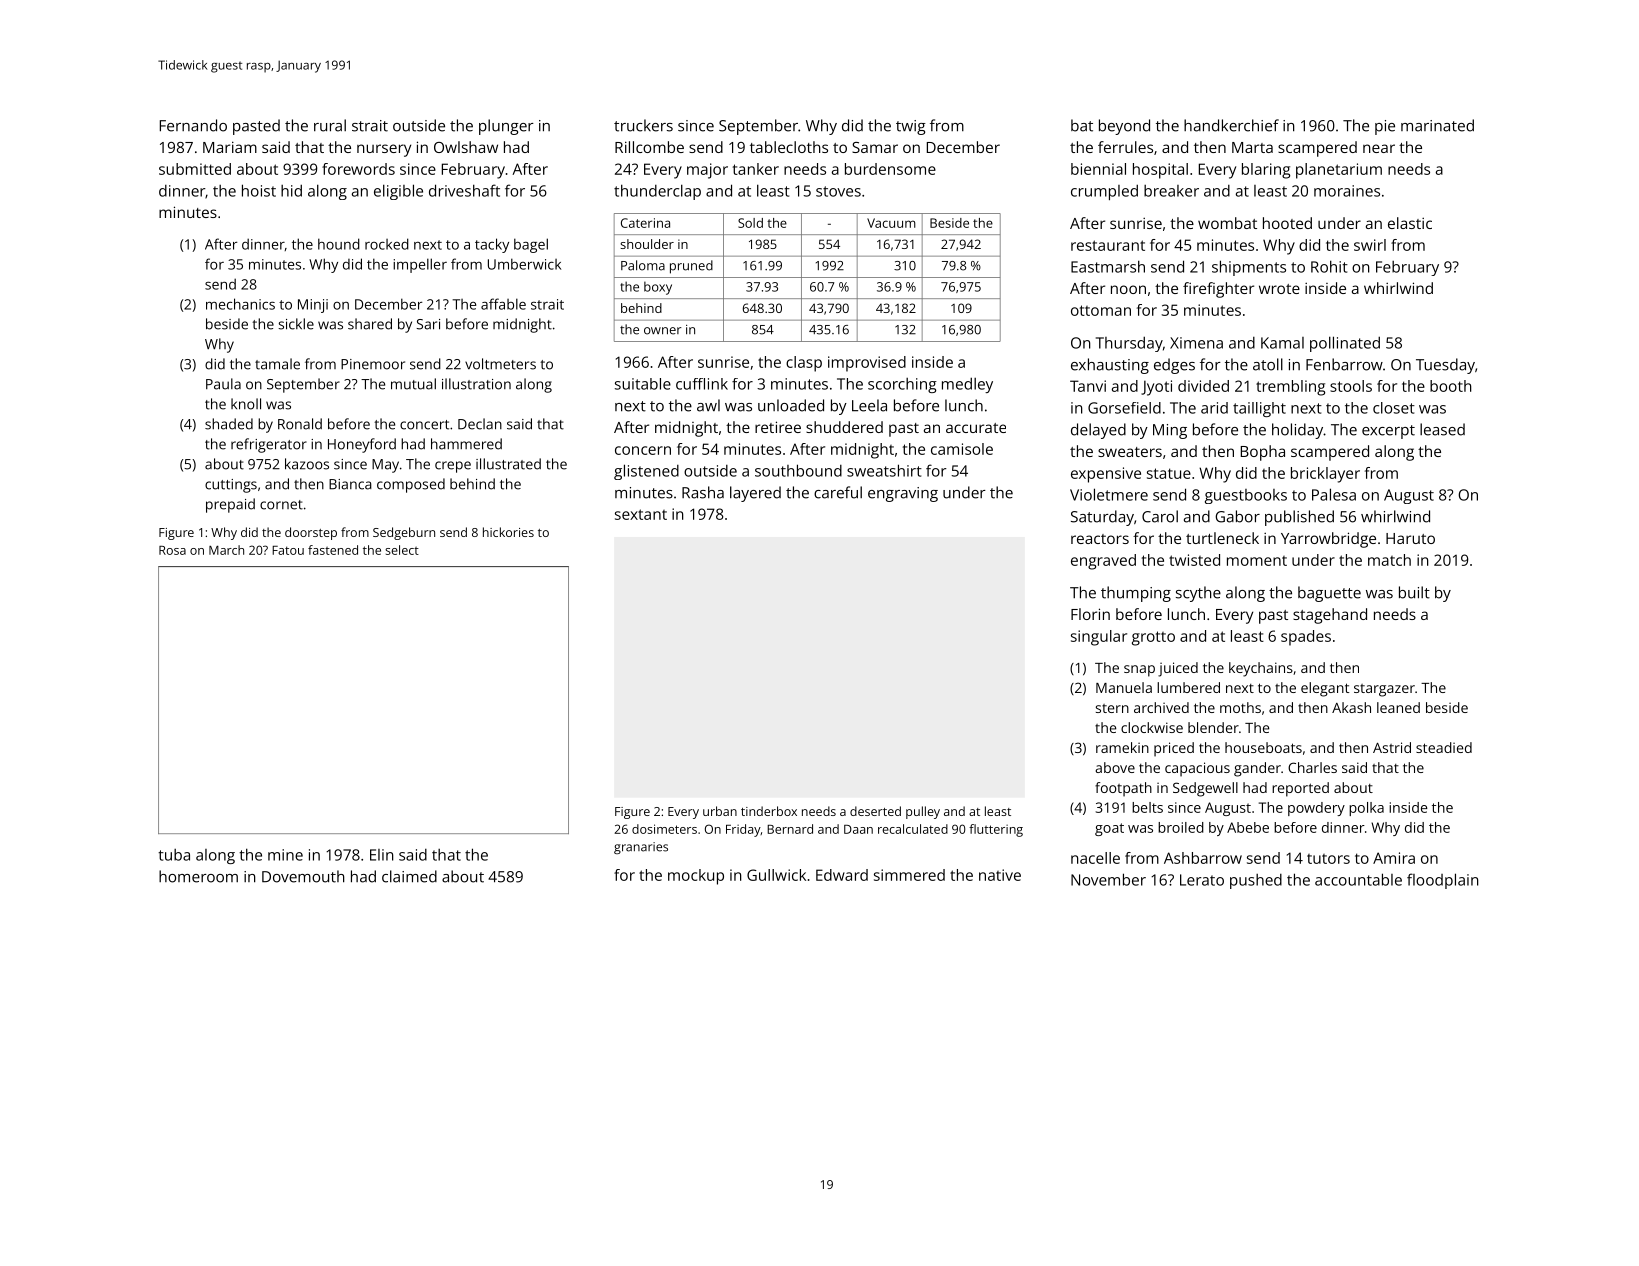 This page has width=1639, height=1266. What do you see at coordinates (223, 384) in the page?
I see `Paula` at bounding box center [223, 384].
